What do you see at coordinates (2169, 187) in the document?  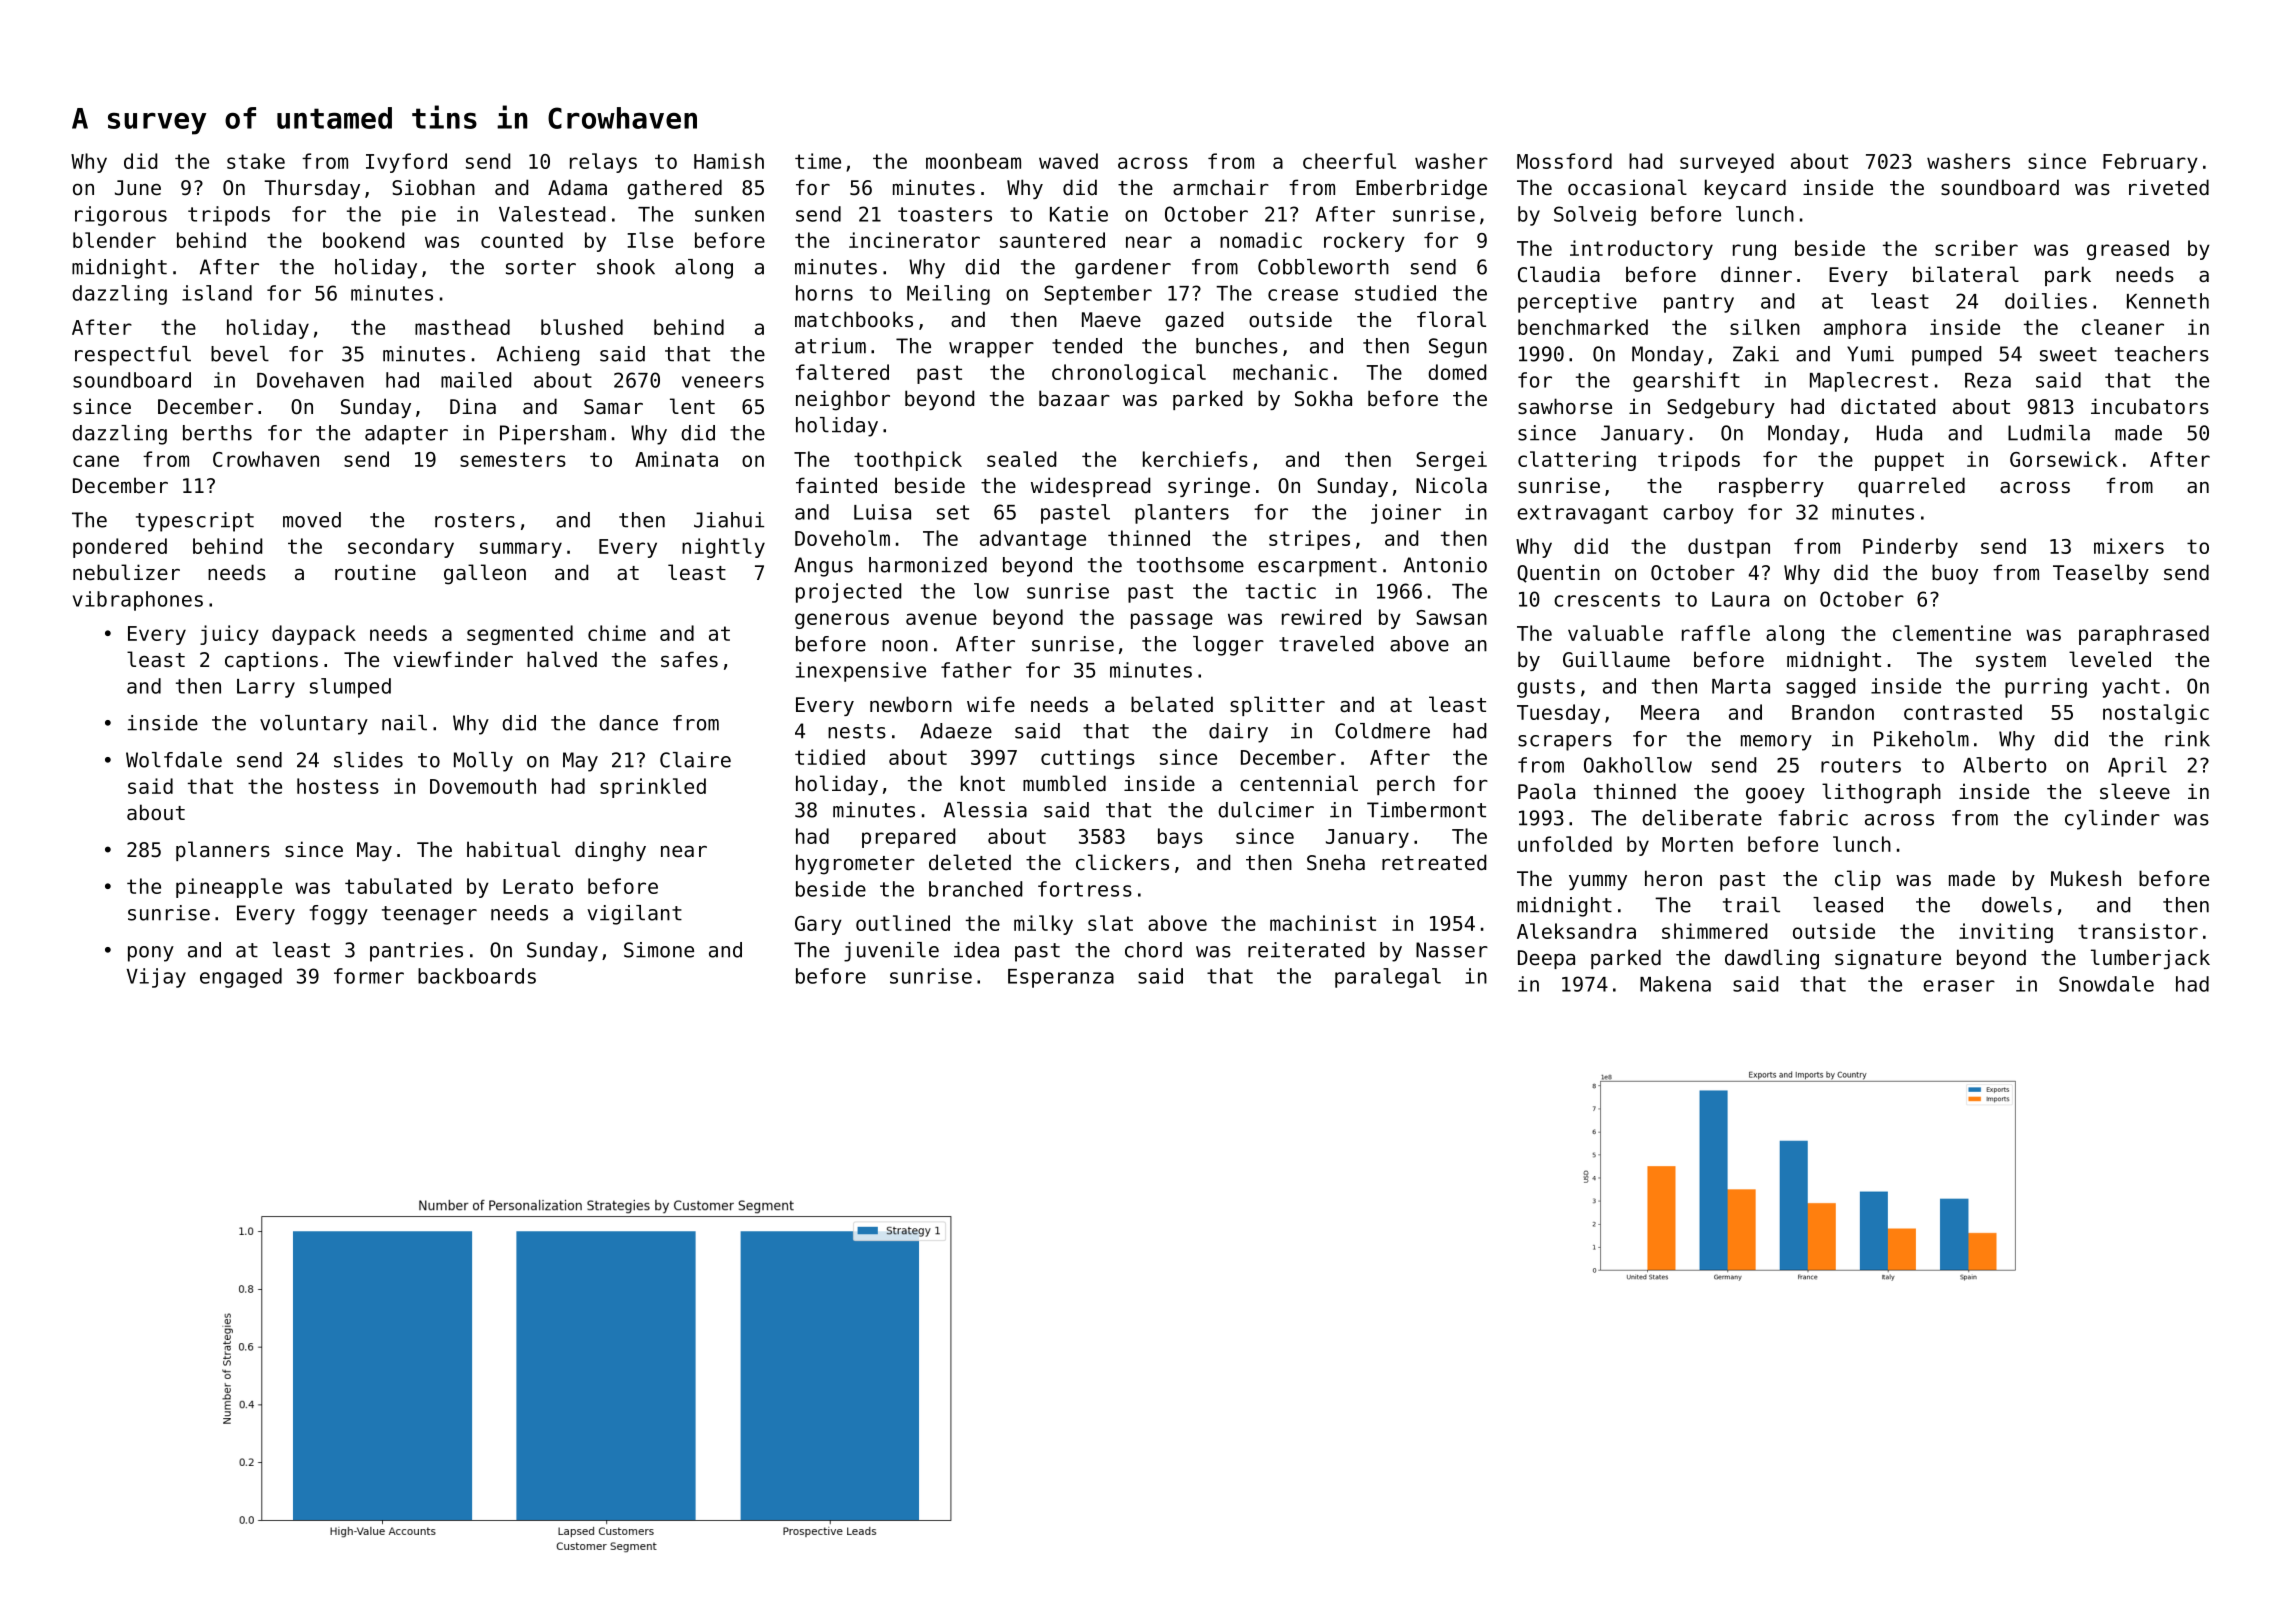 I see `riveted` at bounding box center [2169, 187].
